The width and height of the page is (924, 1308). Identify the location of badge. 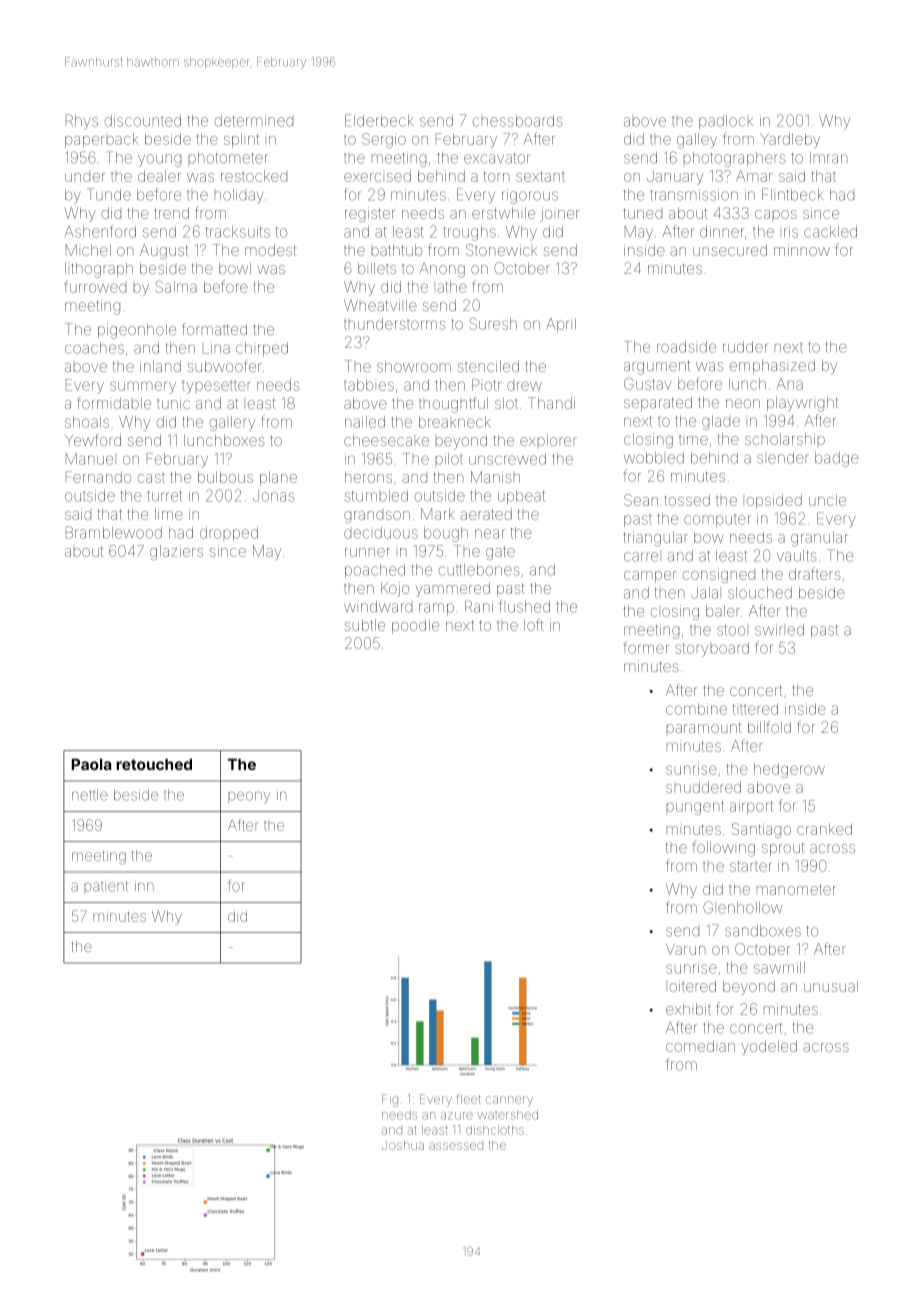
(837, 459).
